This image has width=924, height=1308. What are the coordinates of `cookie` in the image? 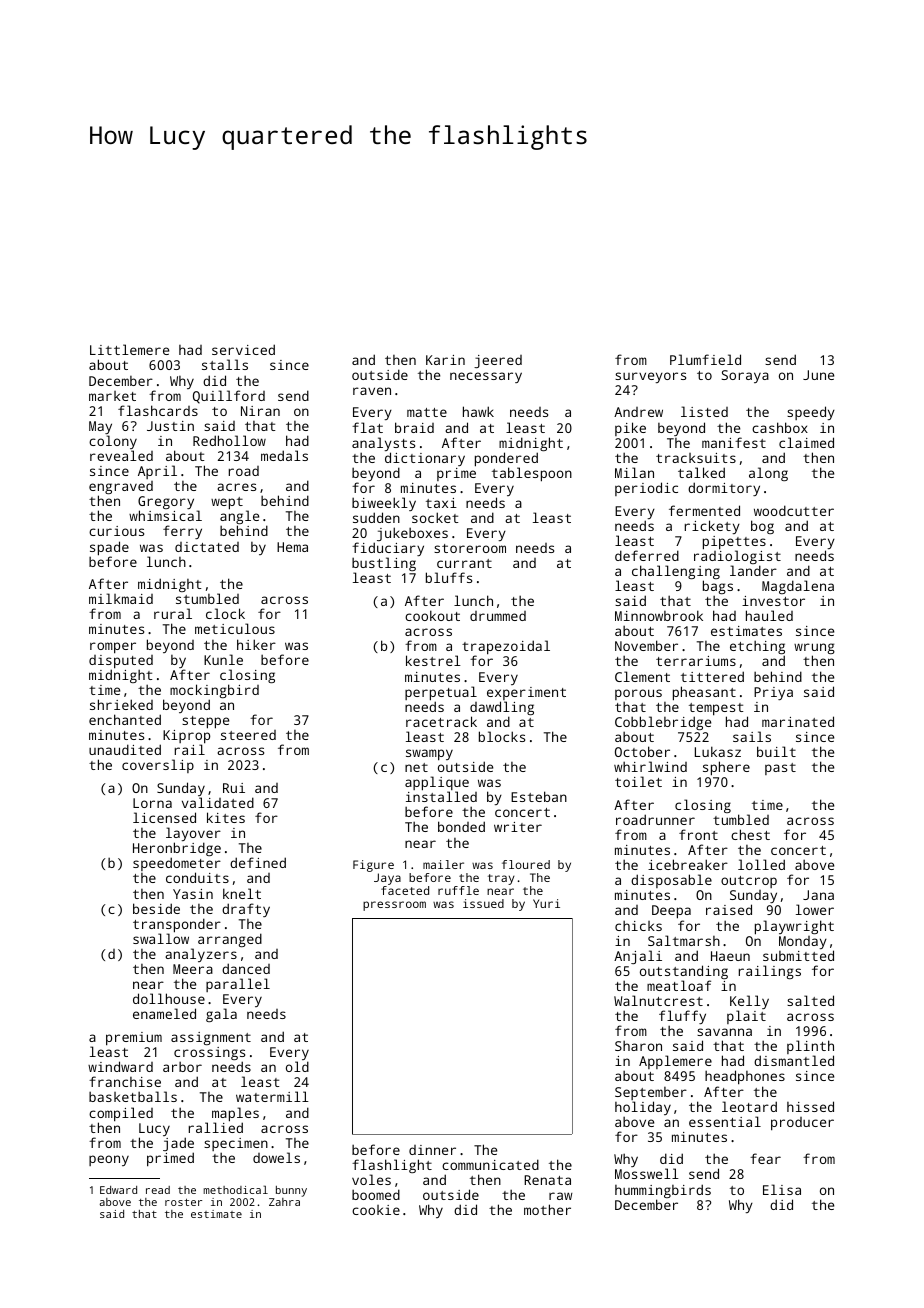 It's located at (376, 1210).
